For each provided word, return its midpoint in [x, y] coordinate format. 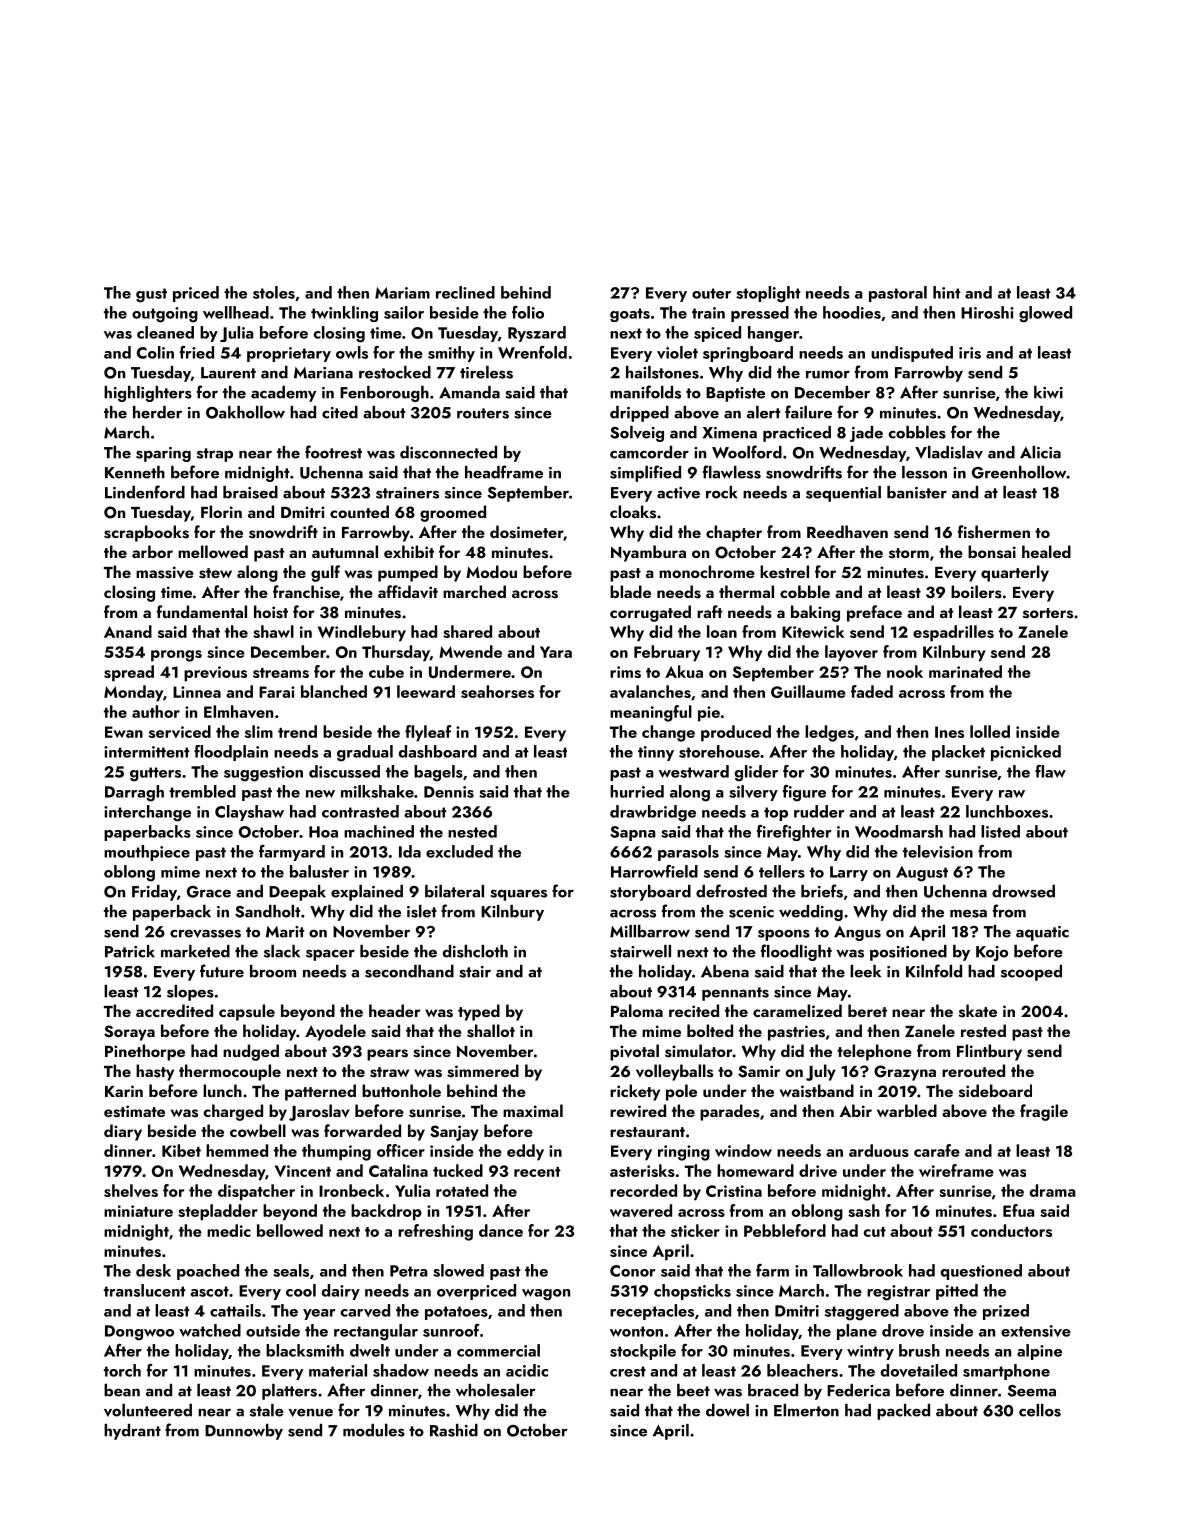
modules [374, 1430]
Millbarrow [650, 931]
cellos [1040, 1410]
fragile [1044, 1112]
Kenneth [135, 472]
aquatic [1042, 933]
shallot [491, 1031]
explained [367, 893]
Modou [491, 571]
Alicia [1040, 452]
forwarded [362, 1130]
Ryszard [537, 334]
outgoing [165, 315]
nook [905, 671]
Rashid [454, 1430]
